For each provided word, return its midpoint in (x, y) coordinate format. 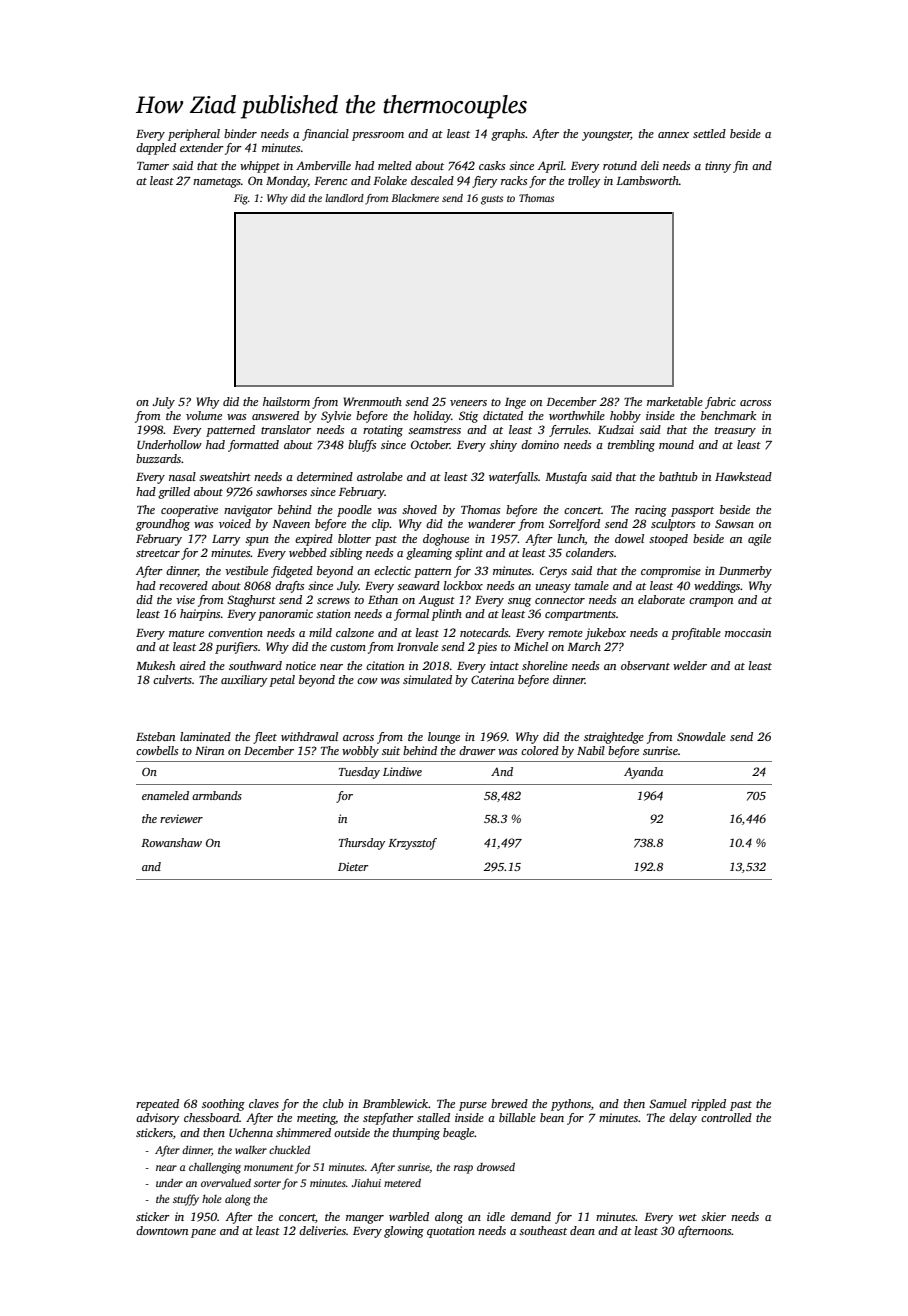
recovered (183, 585)
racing (651, 511)
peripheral (194, 135)
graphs (508, 135)
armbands (217, 795)
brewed (509, 1103)
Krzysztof (412, 844)
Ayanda (643, 773)
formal (411, 615)
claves (264, 1103)
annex (673, 135)
